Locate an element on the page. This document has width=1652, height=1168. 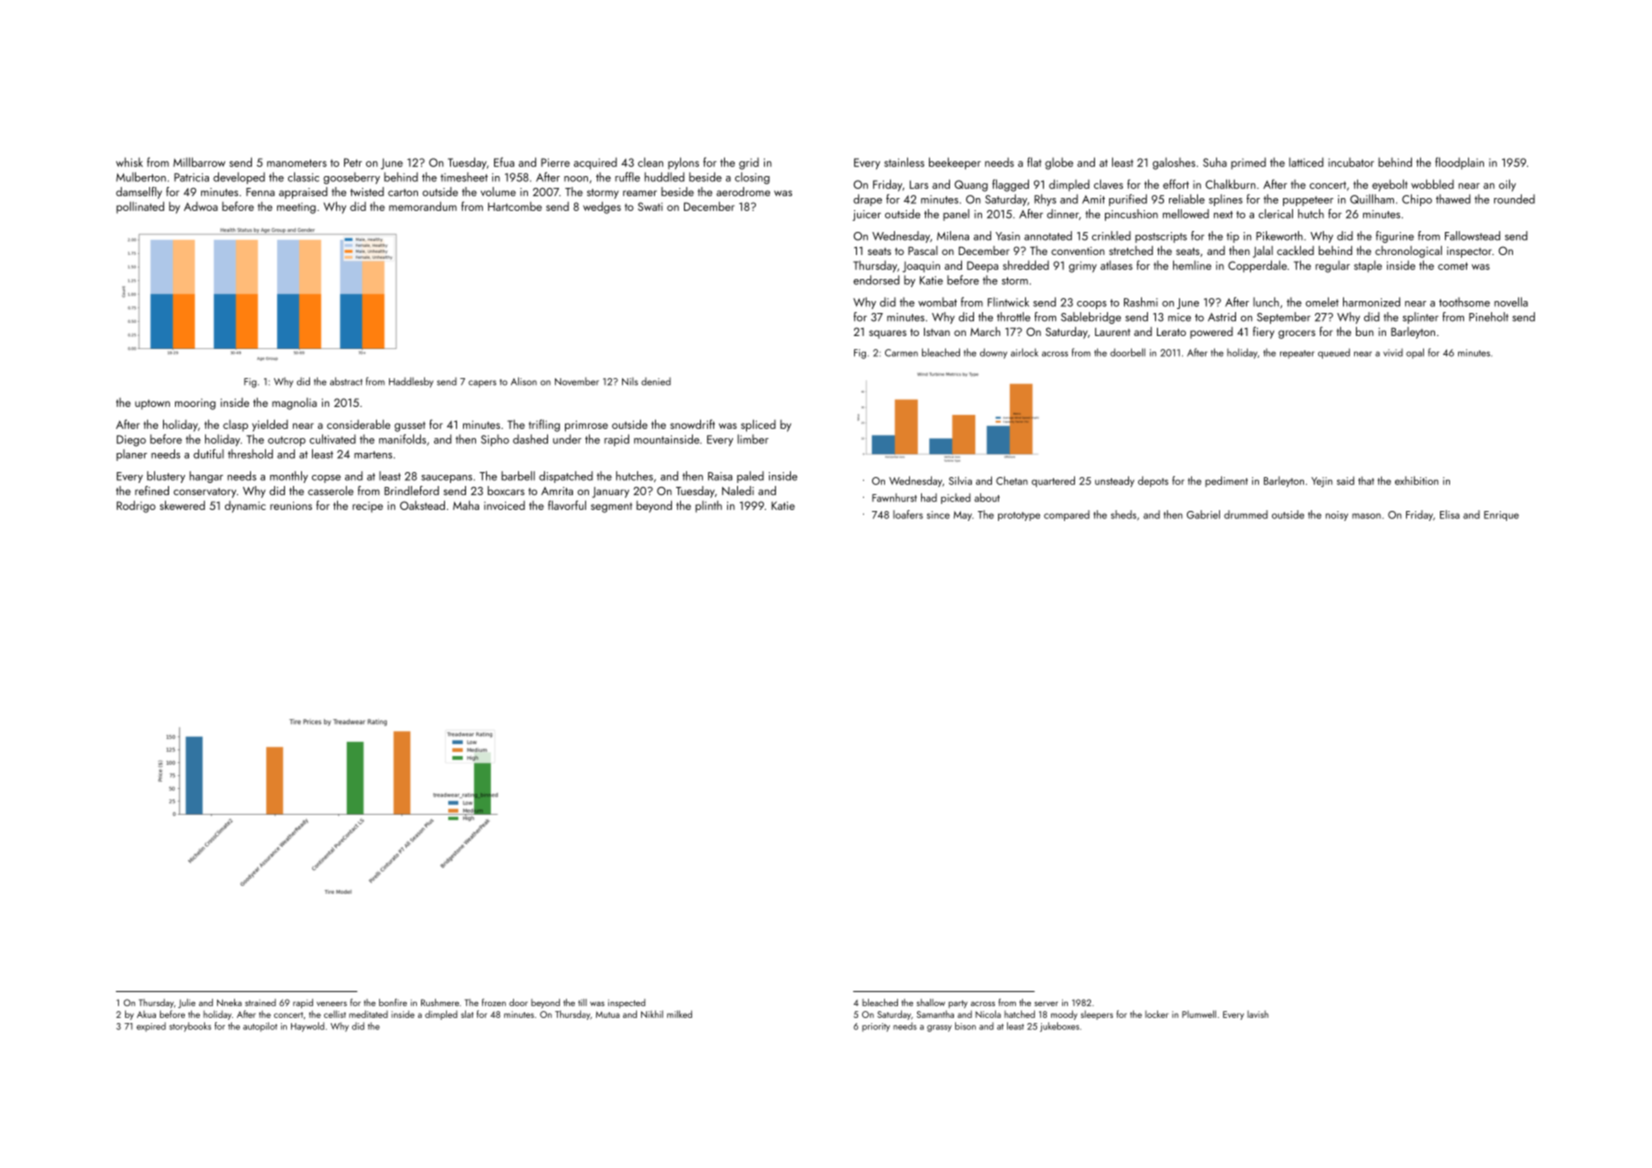
pollinated is located at coordinates (140, 207).
